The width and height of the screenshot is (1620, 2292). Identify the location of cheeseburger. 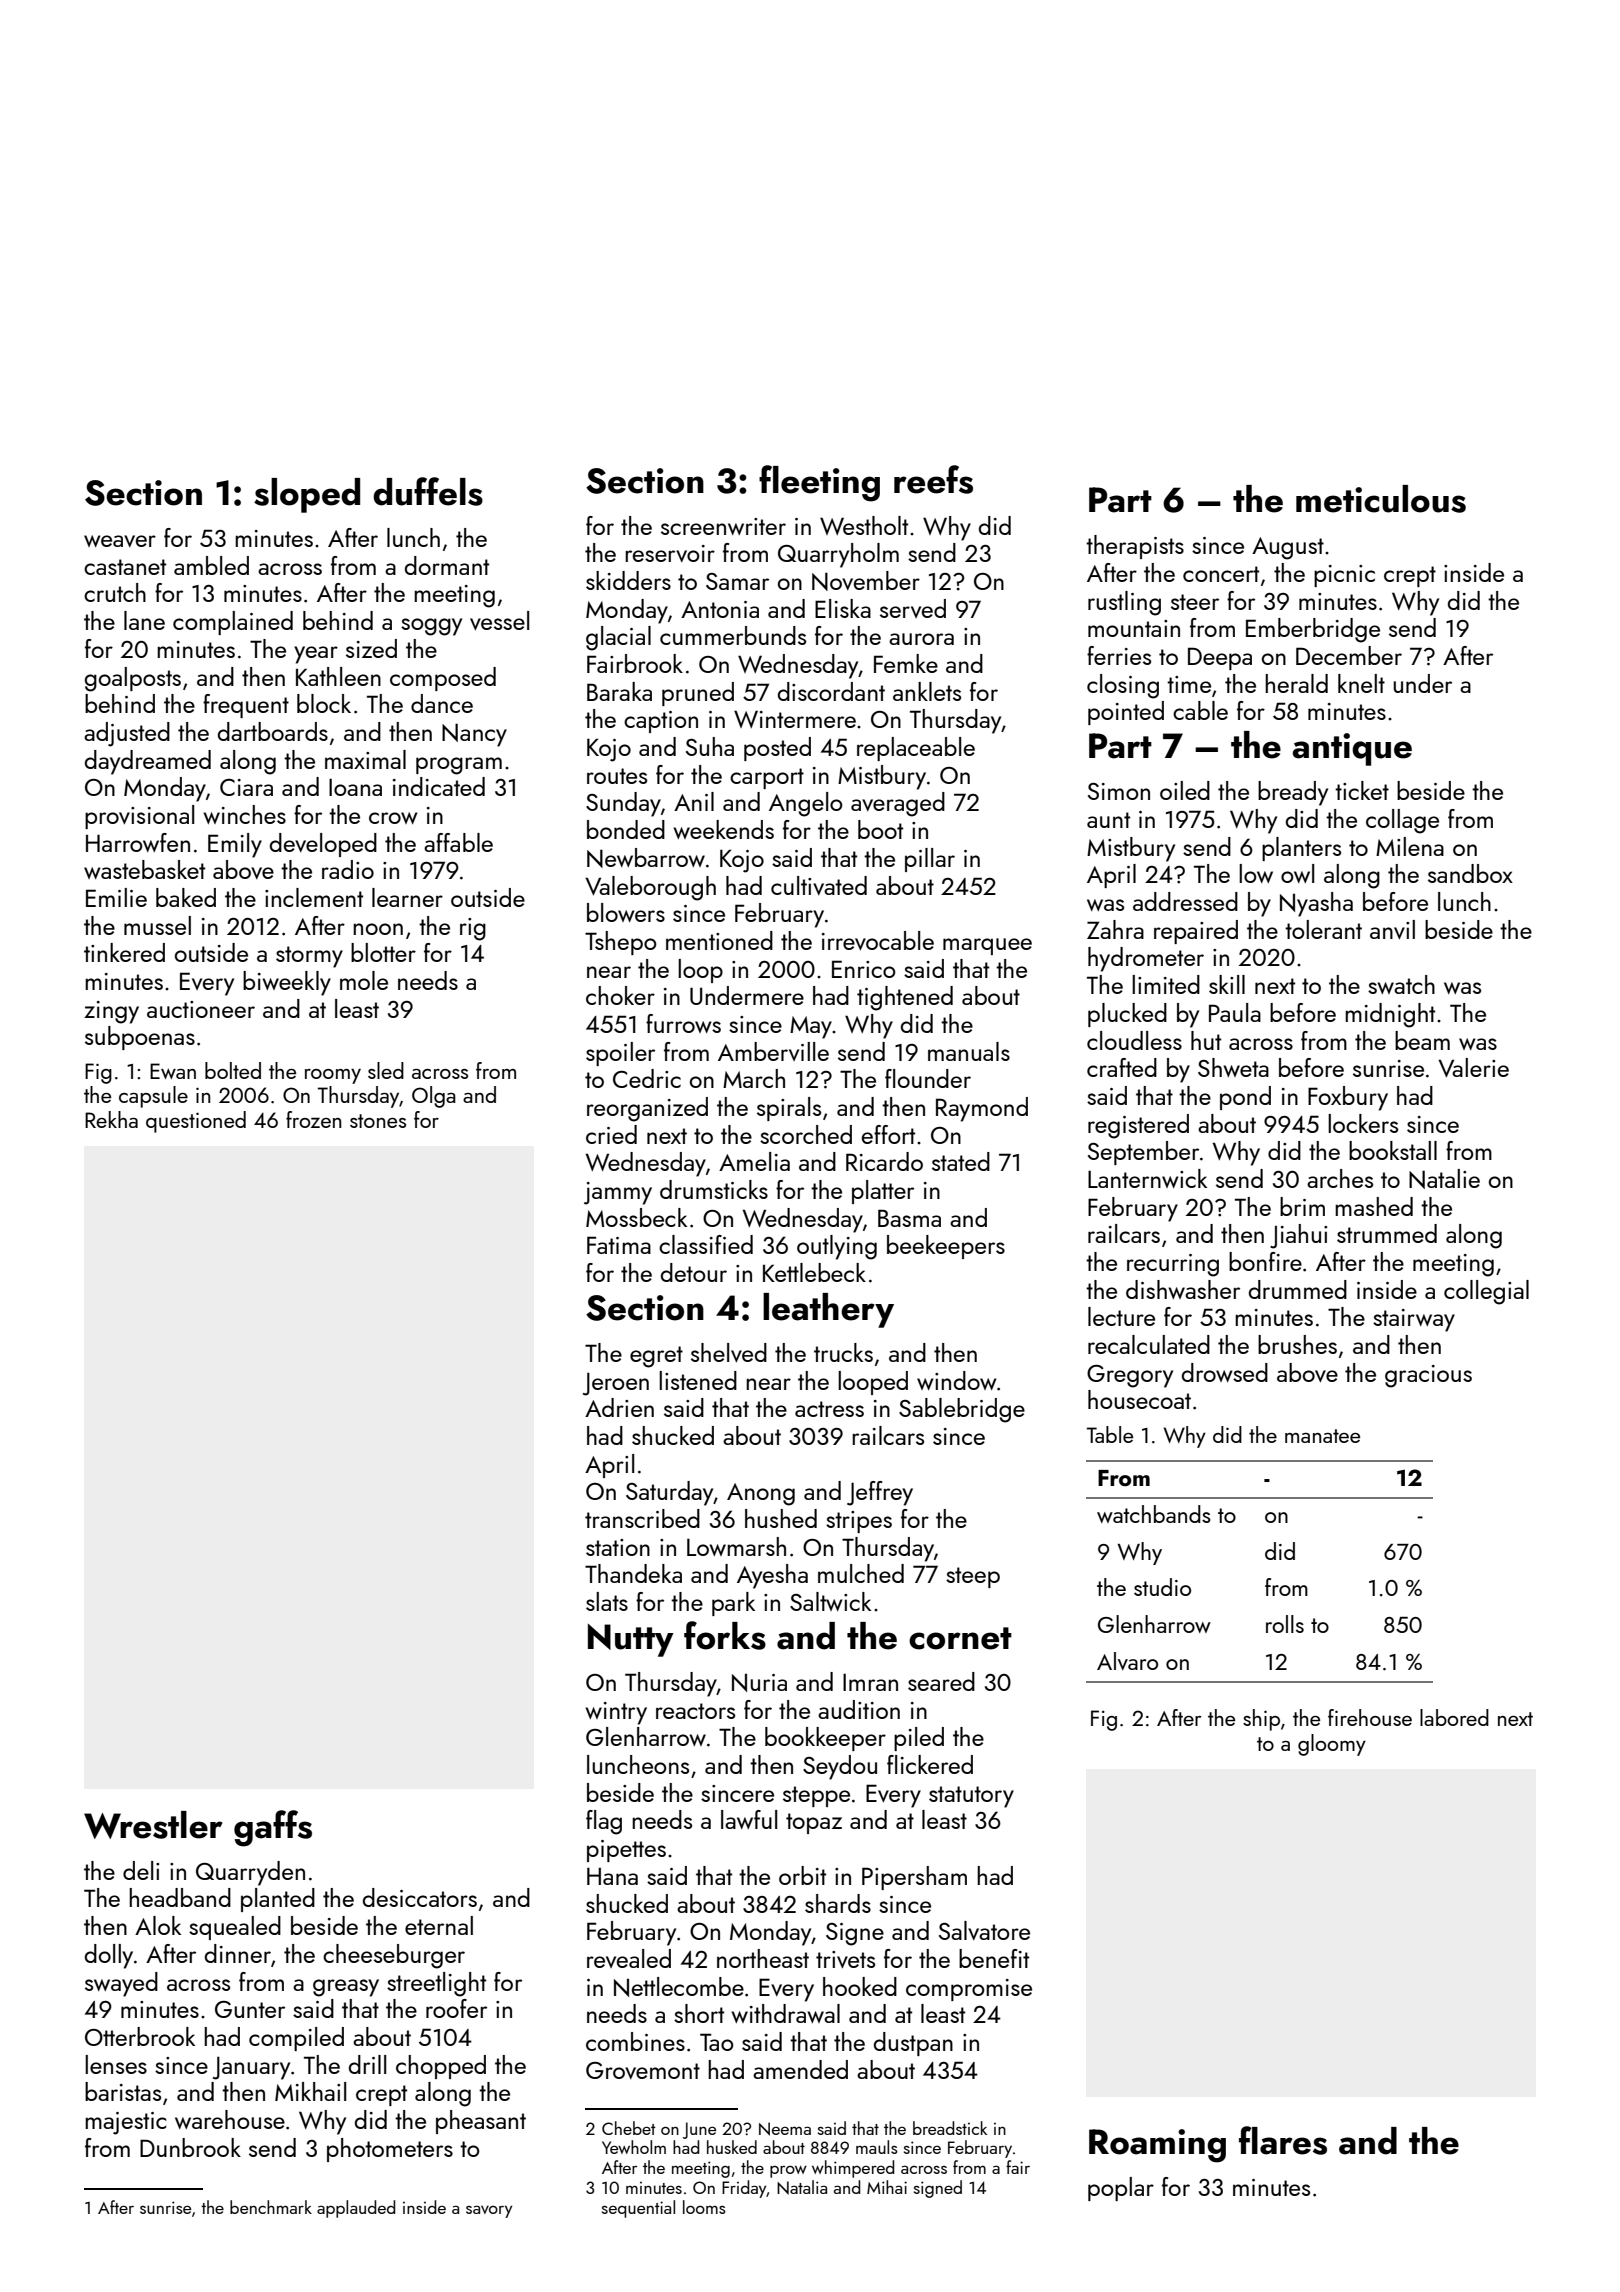
(394, 1956).
